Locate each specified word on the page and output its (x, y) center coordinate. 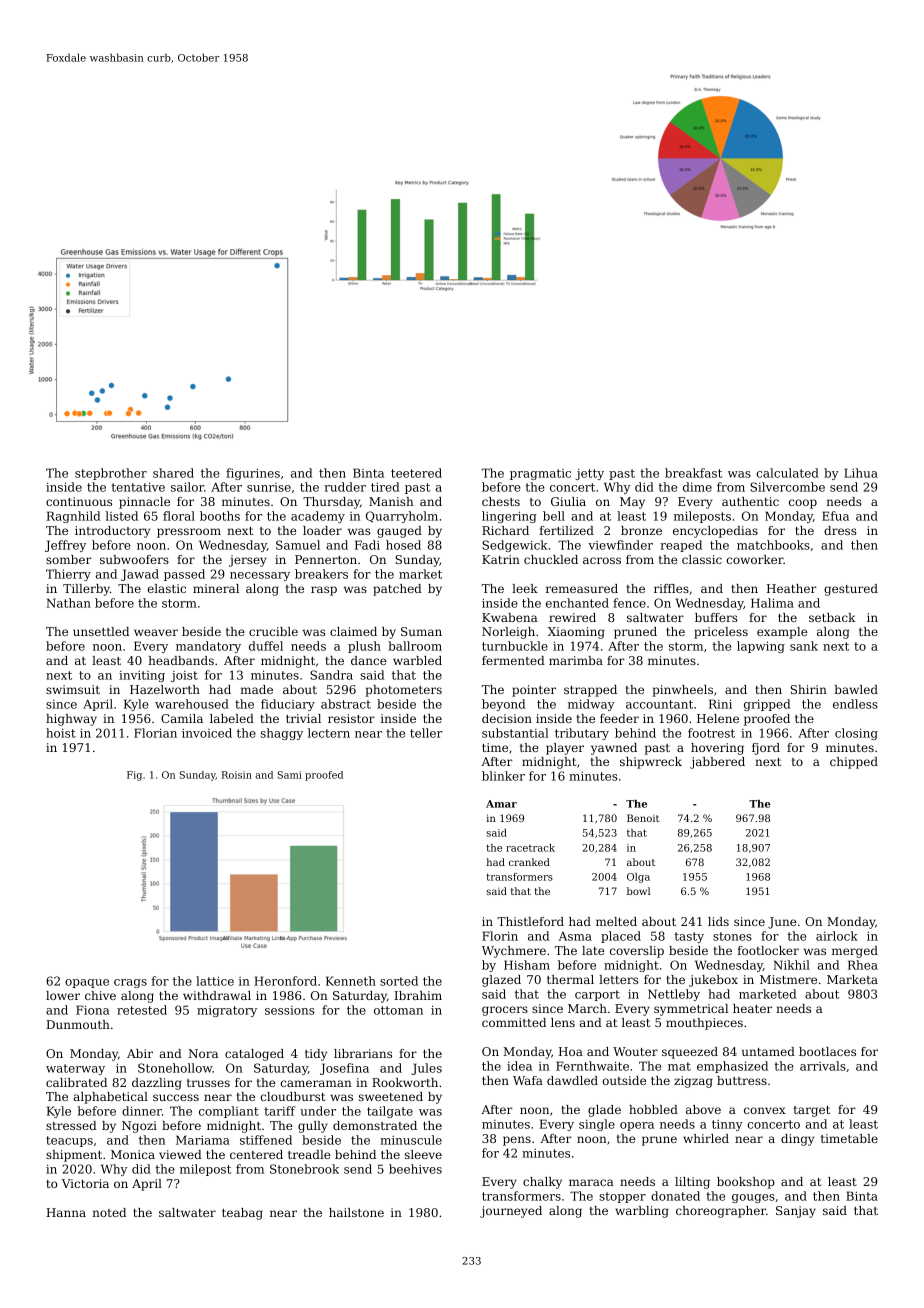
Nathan (68, 603)
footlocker (768, 950)
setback (832, 617)
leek (525, 588)
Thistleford (530, 921)
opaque (87, 983)
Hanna (66, 1212)
